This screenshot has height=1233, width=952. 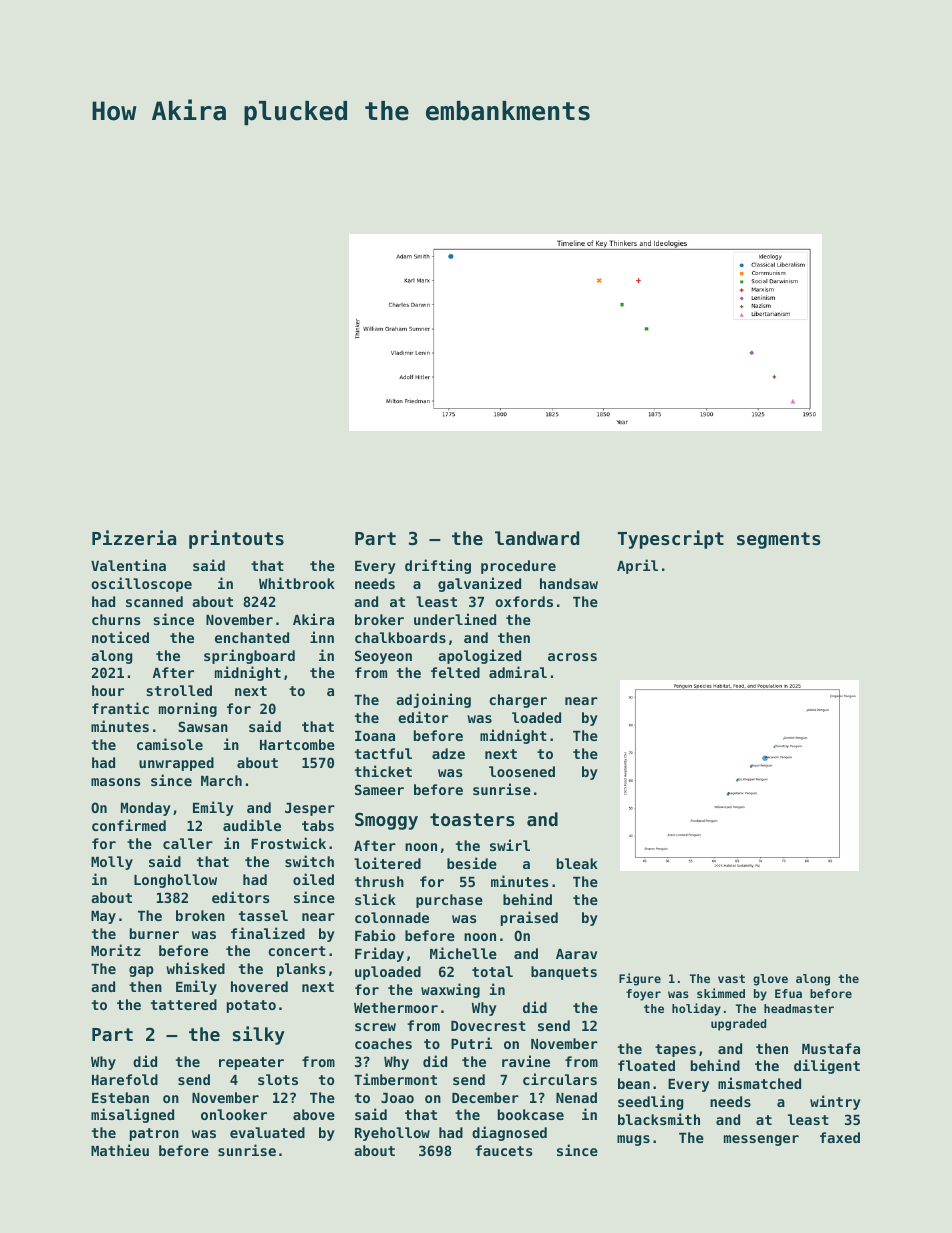 What do you see at coordinates (234, 1114) in the screenshot?
I see `onlooker` at bounding box center [234, 1114].
